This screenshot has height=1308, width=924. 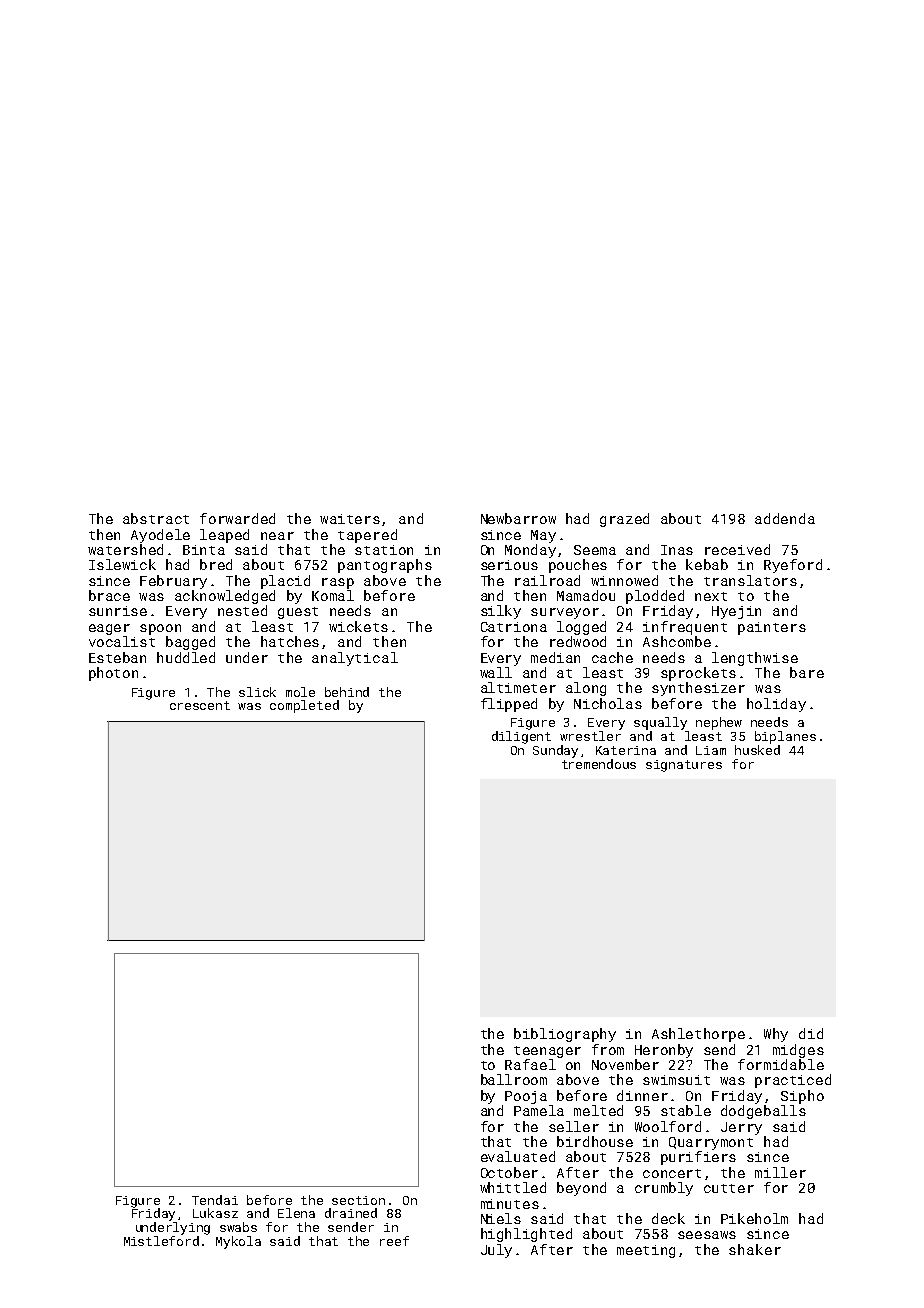 What do you see at coordinates (200, 705) in the screenshot?
I see `crescent` at bounding box center [200, 705].
